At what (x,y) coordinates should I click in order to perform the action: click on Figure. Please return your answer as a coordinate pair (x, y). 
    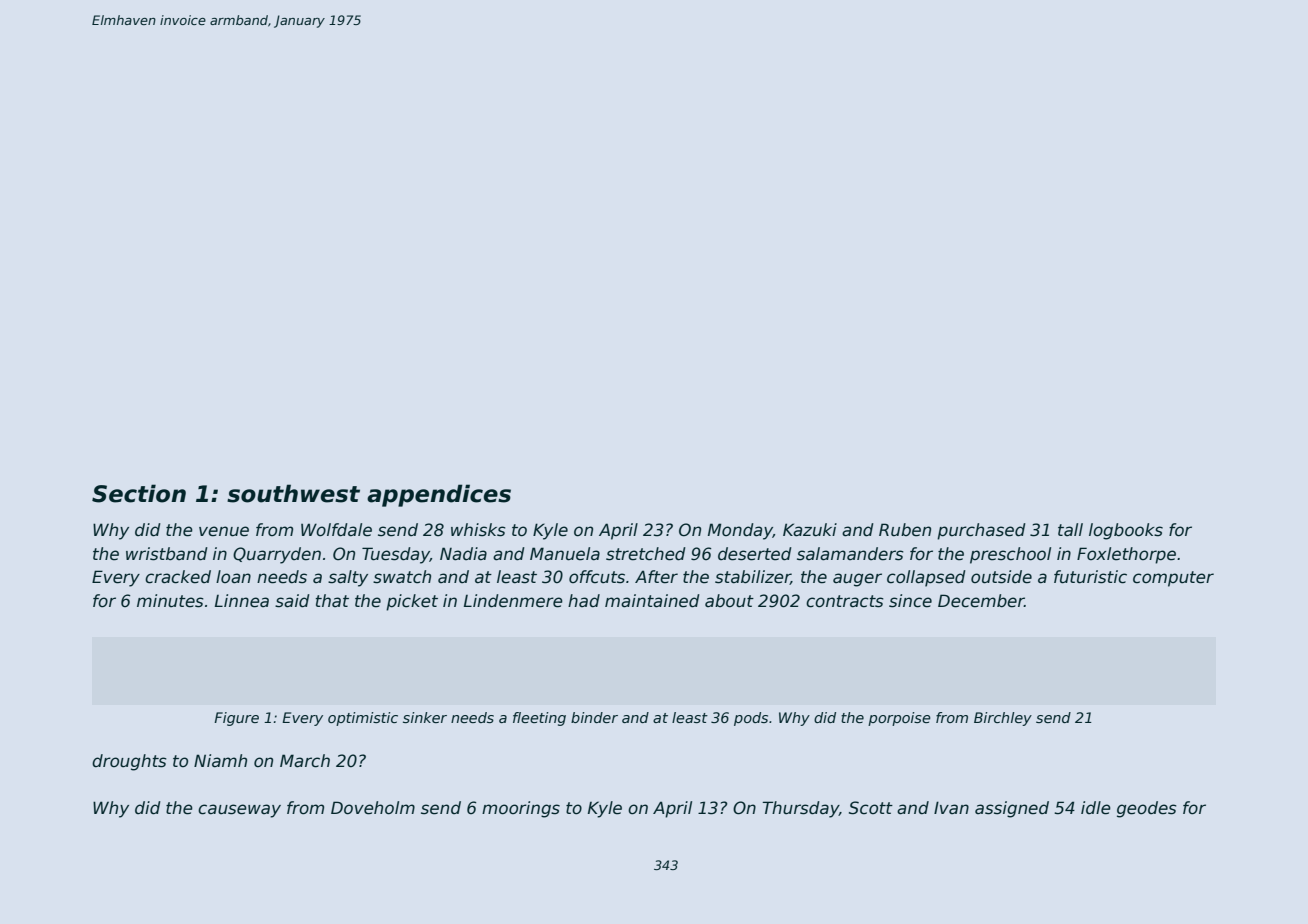
    Looking at the image, I should click on (236, 719).
